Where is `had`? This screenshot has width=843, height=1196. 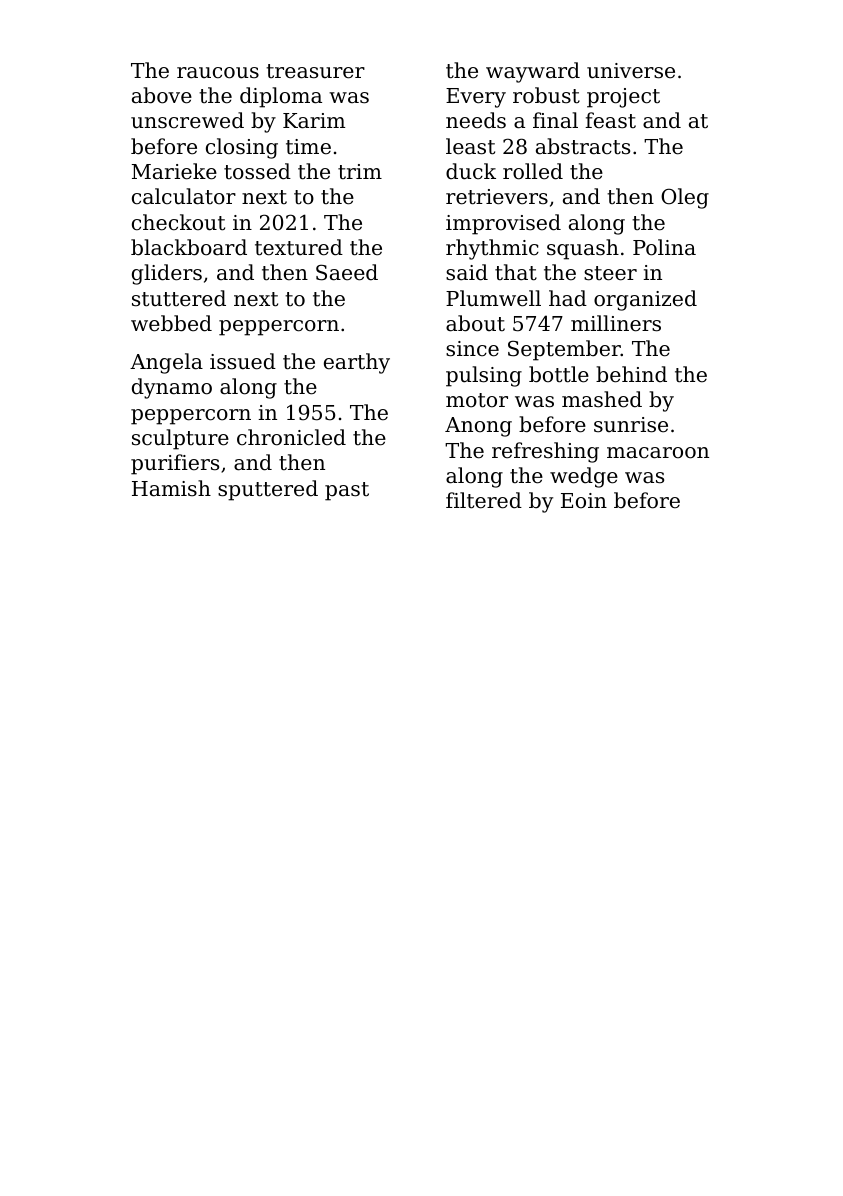 had is located at coordinates (568, 298).
